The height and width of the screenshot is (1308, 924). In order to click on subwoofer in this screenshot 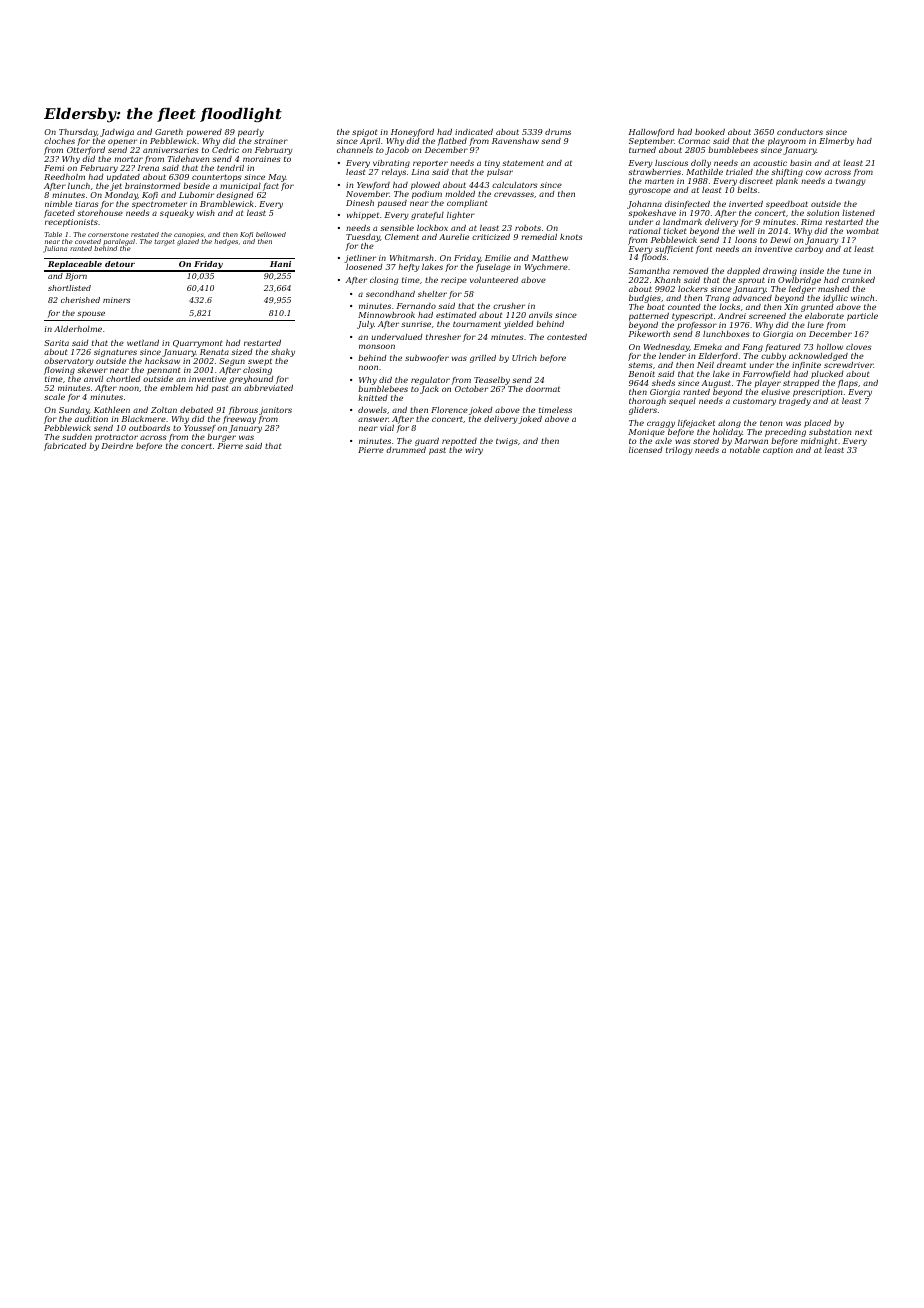, I will do `click(427, 359)`.
